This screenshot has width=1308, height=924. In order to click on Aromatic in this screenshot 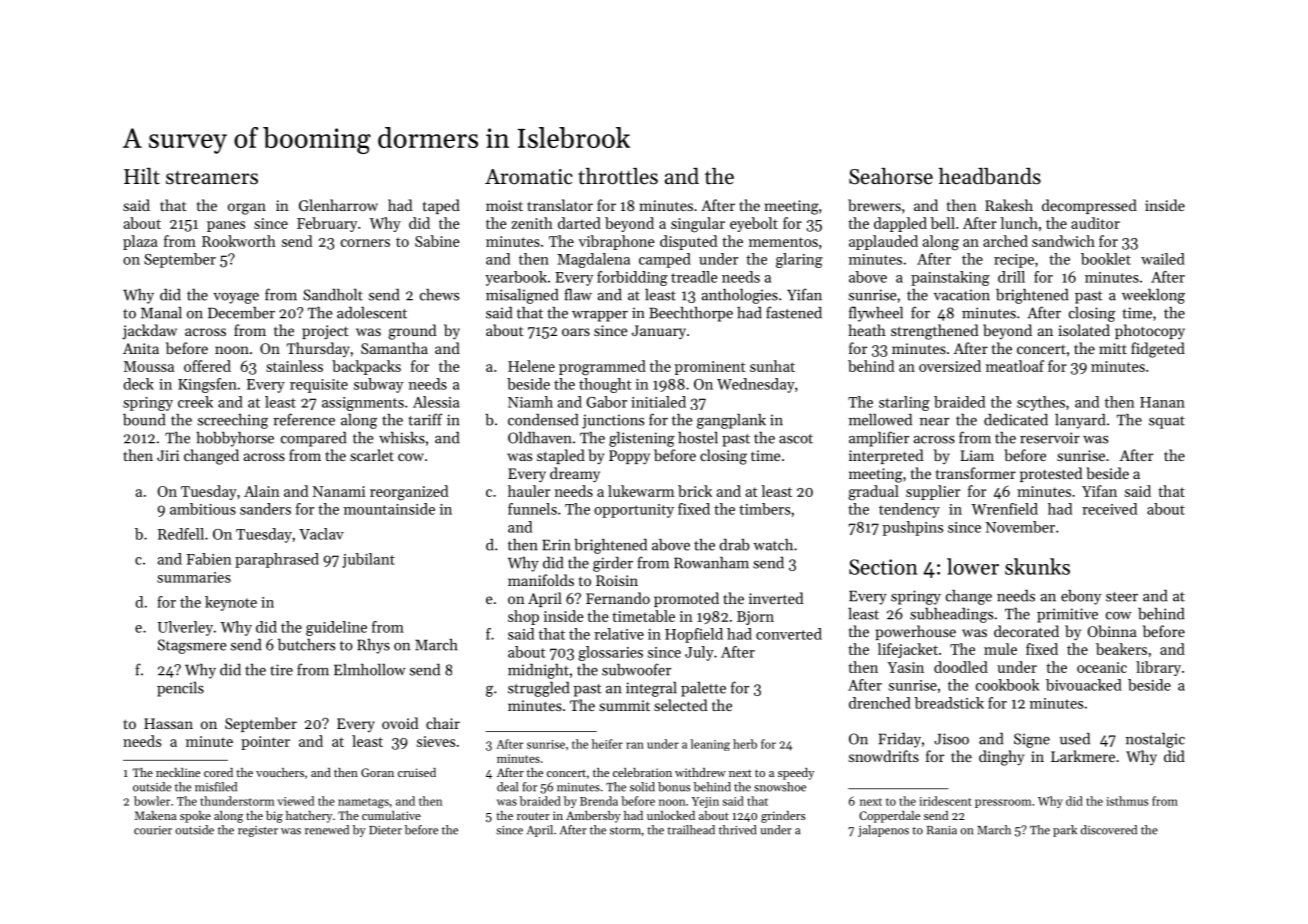, I will do `click(529, 177)`.
